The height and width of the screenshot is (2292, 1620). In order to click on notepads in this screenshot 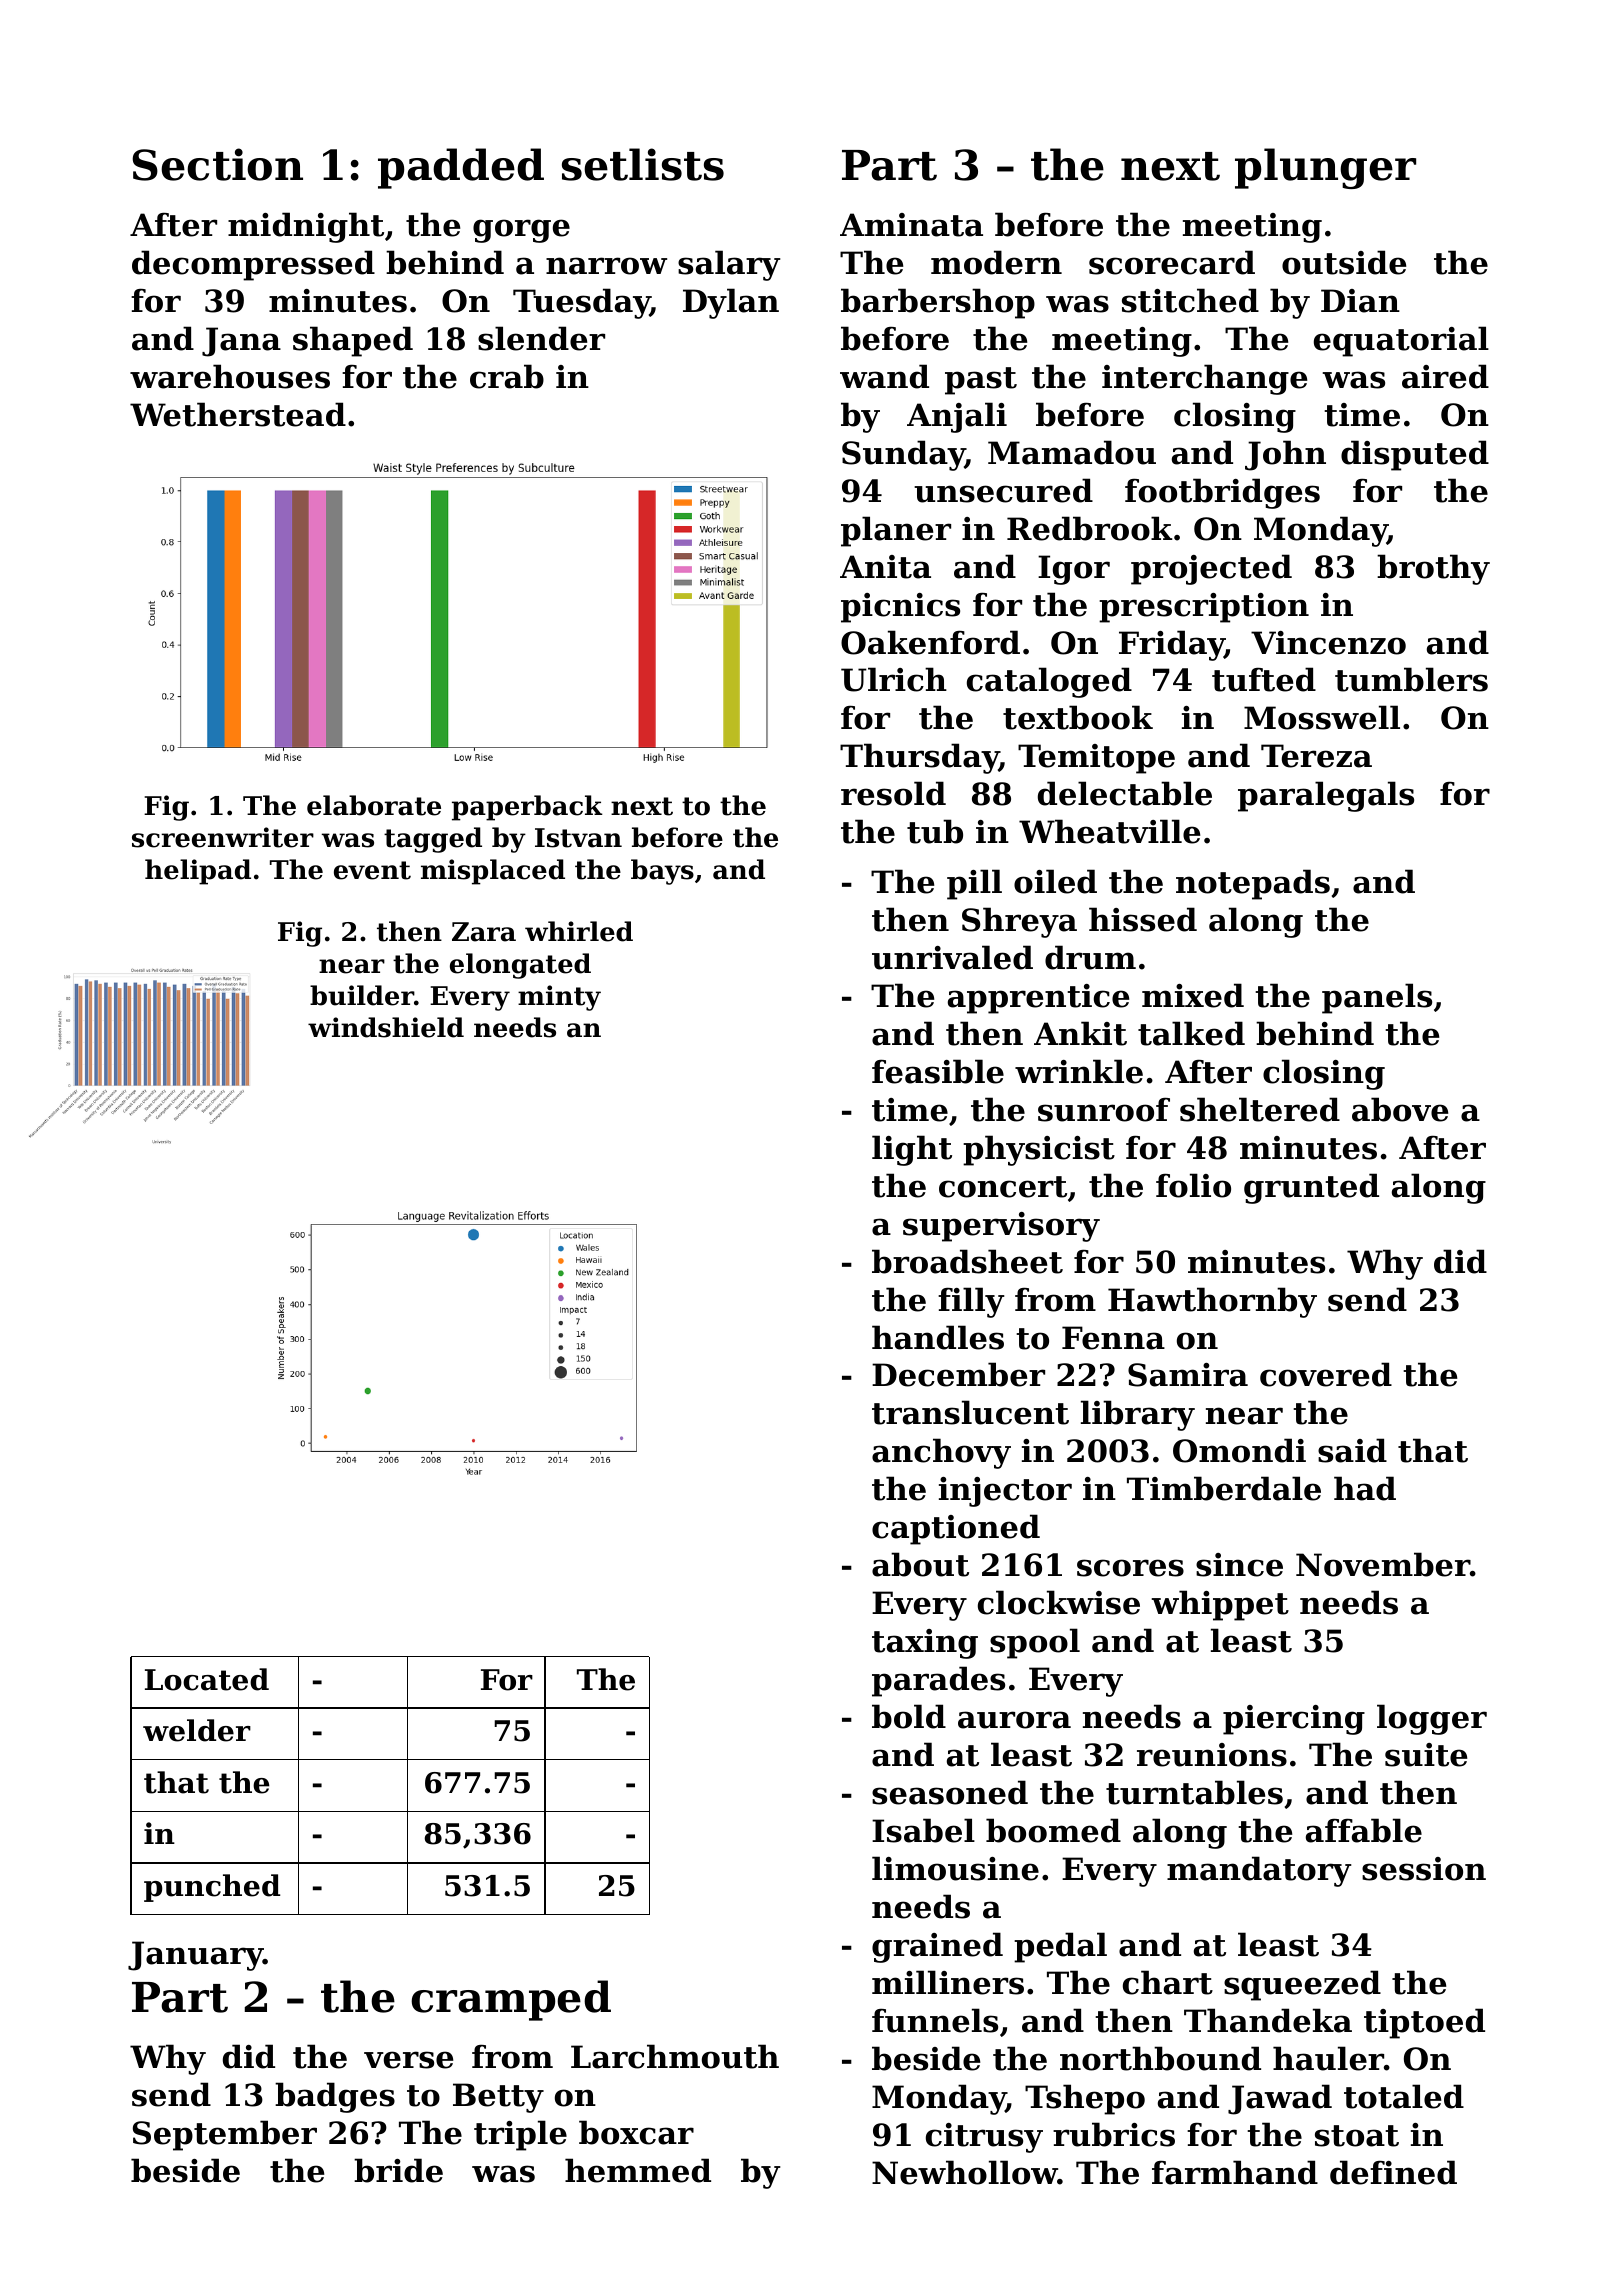, I will do `click(1253, 884)`.
